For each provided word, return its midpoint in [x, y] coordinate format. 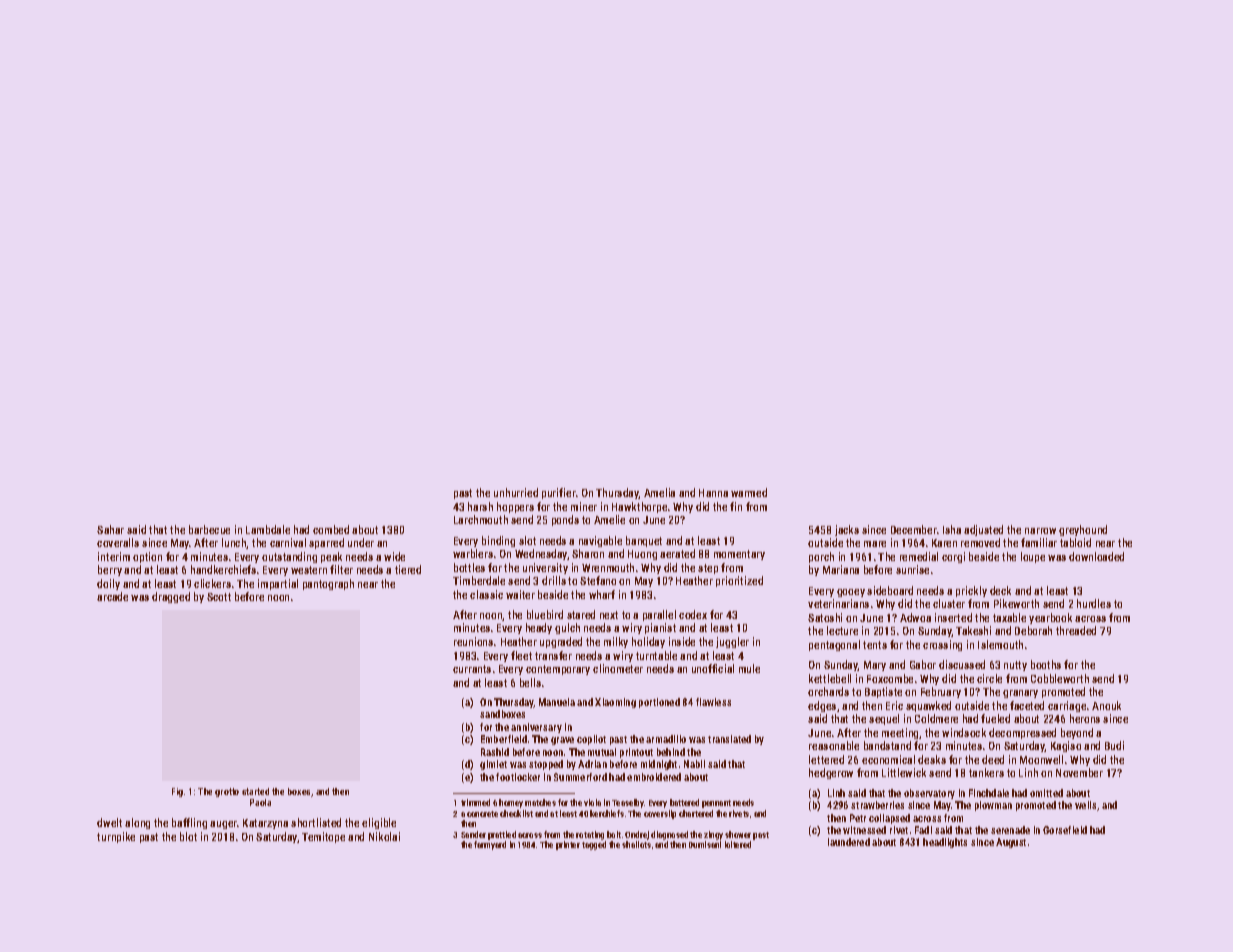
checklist [516, 813]
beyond [1077, 733]
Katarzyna [265, 824]
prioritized [739, 581]
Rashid [495, 752]
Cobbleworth [1060, 678]
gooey [851, 593]
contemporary [558, 670]
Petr [858, 818]
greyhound [1083, 530]
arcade [112, 596]
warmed [749, 492]
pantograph [328, 584]
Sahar [110, 529]
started [255, 791]
